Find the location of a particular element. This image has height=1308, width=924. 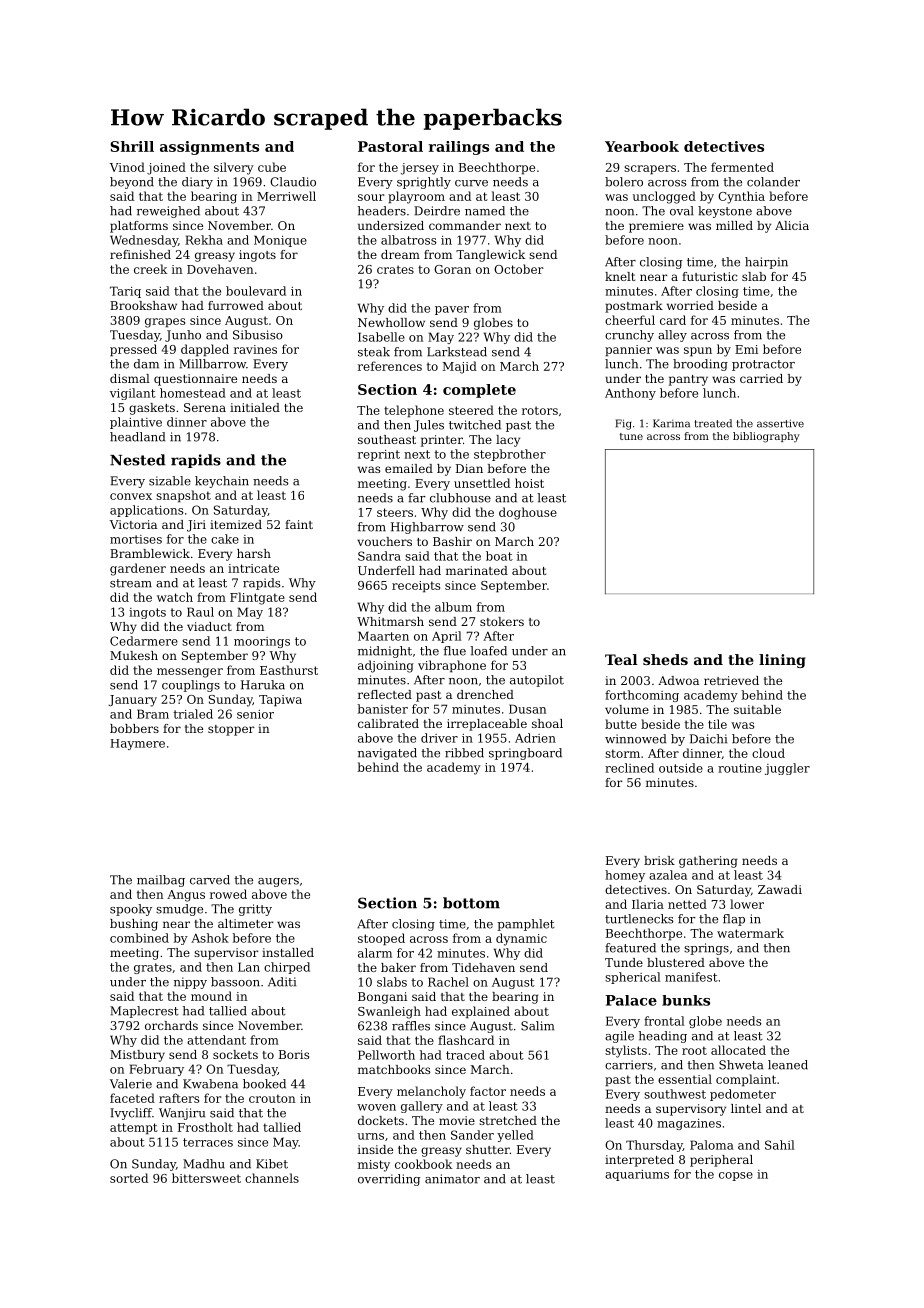

cube is located at coordinates (272, 167).
